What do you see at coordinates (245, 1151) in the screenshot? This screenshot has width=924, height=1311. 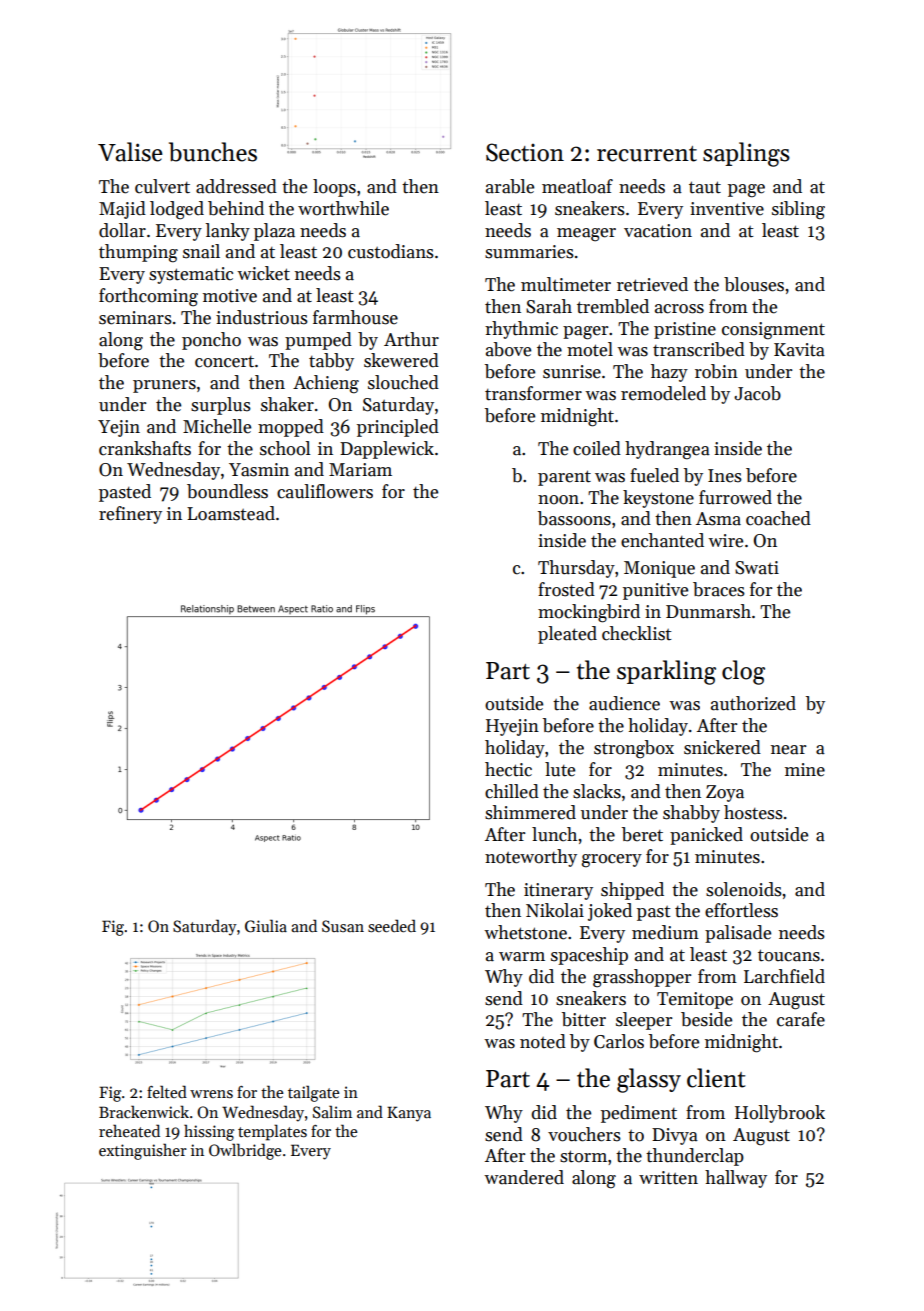 I see `Owlbridge` at bounding box center [245, 1151].
